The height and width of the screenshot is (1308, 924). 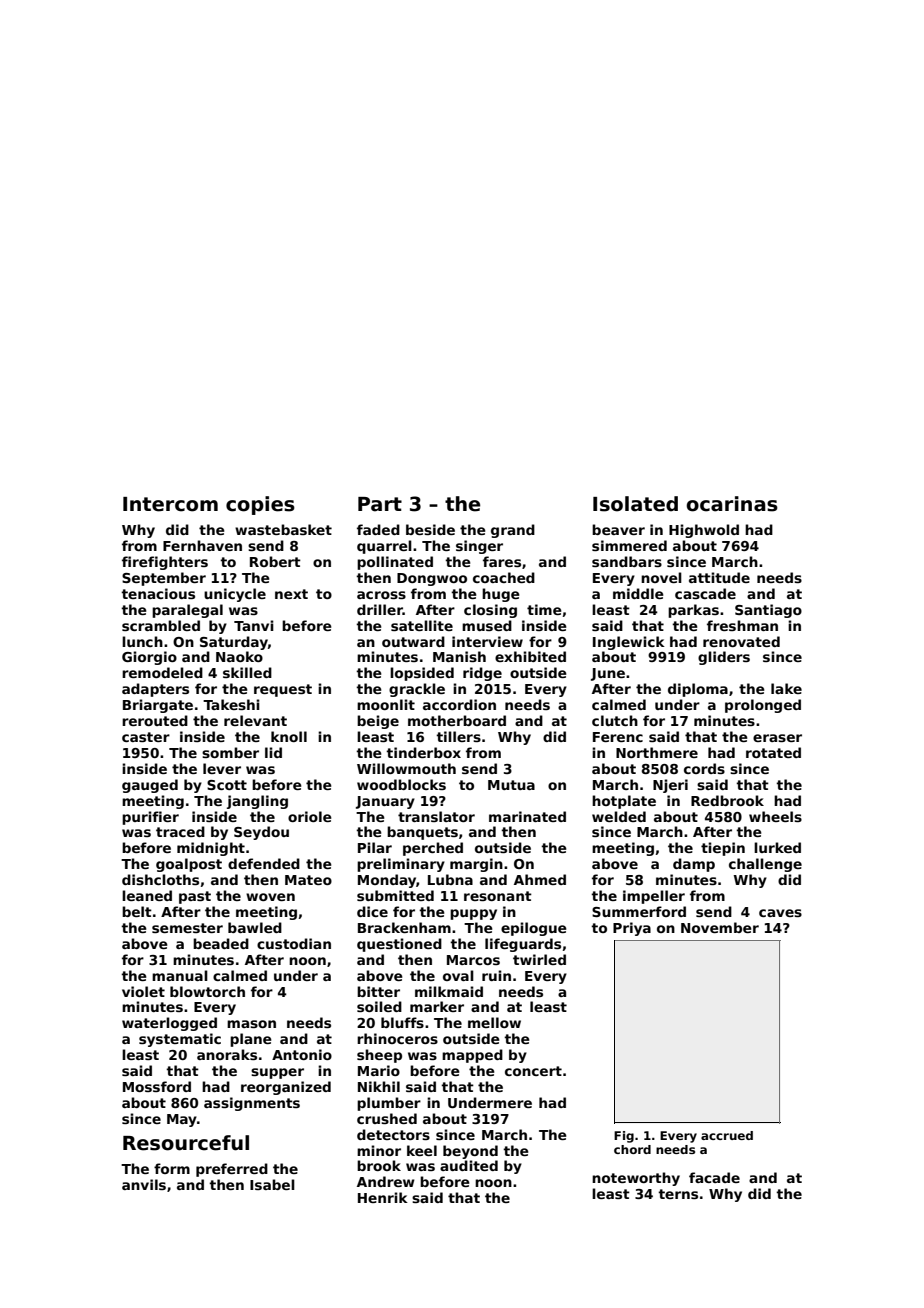 I want to click on time, so click(x=544, y=609).
